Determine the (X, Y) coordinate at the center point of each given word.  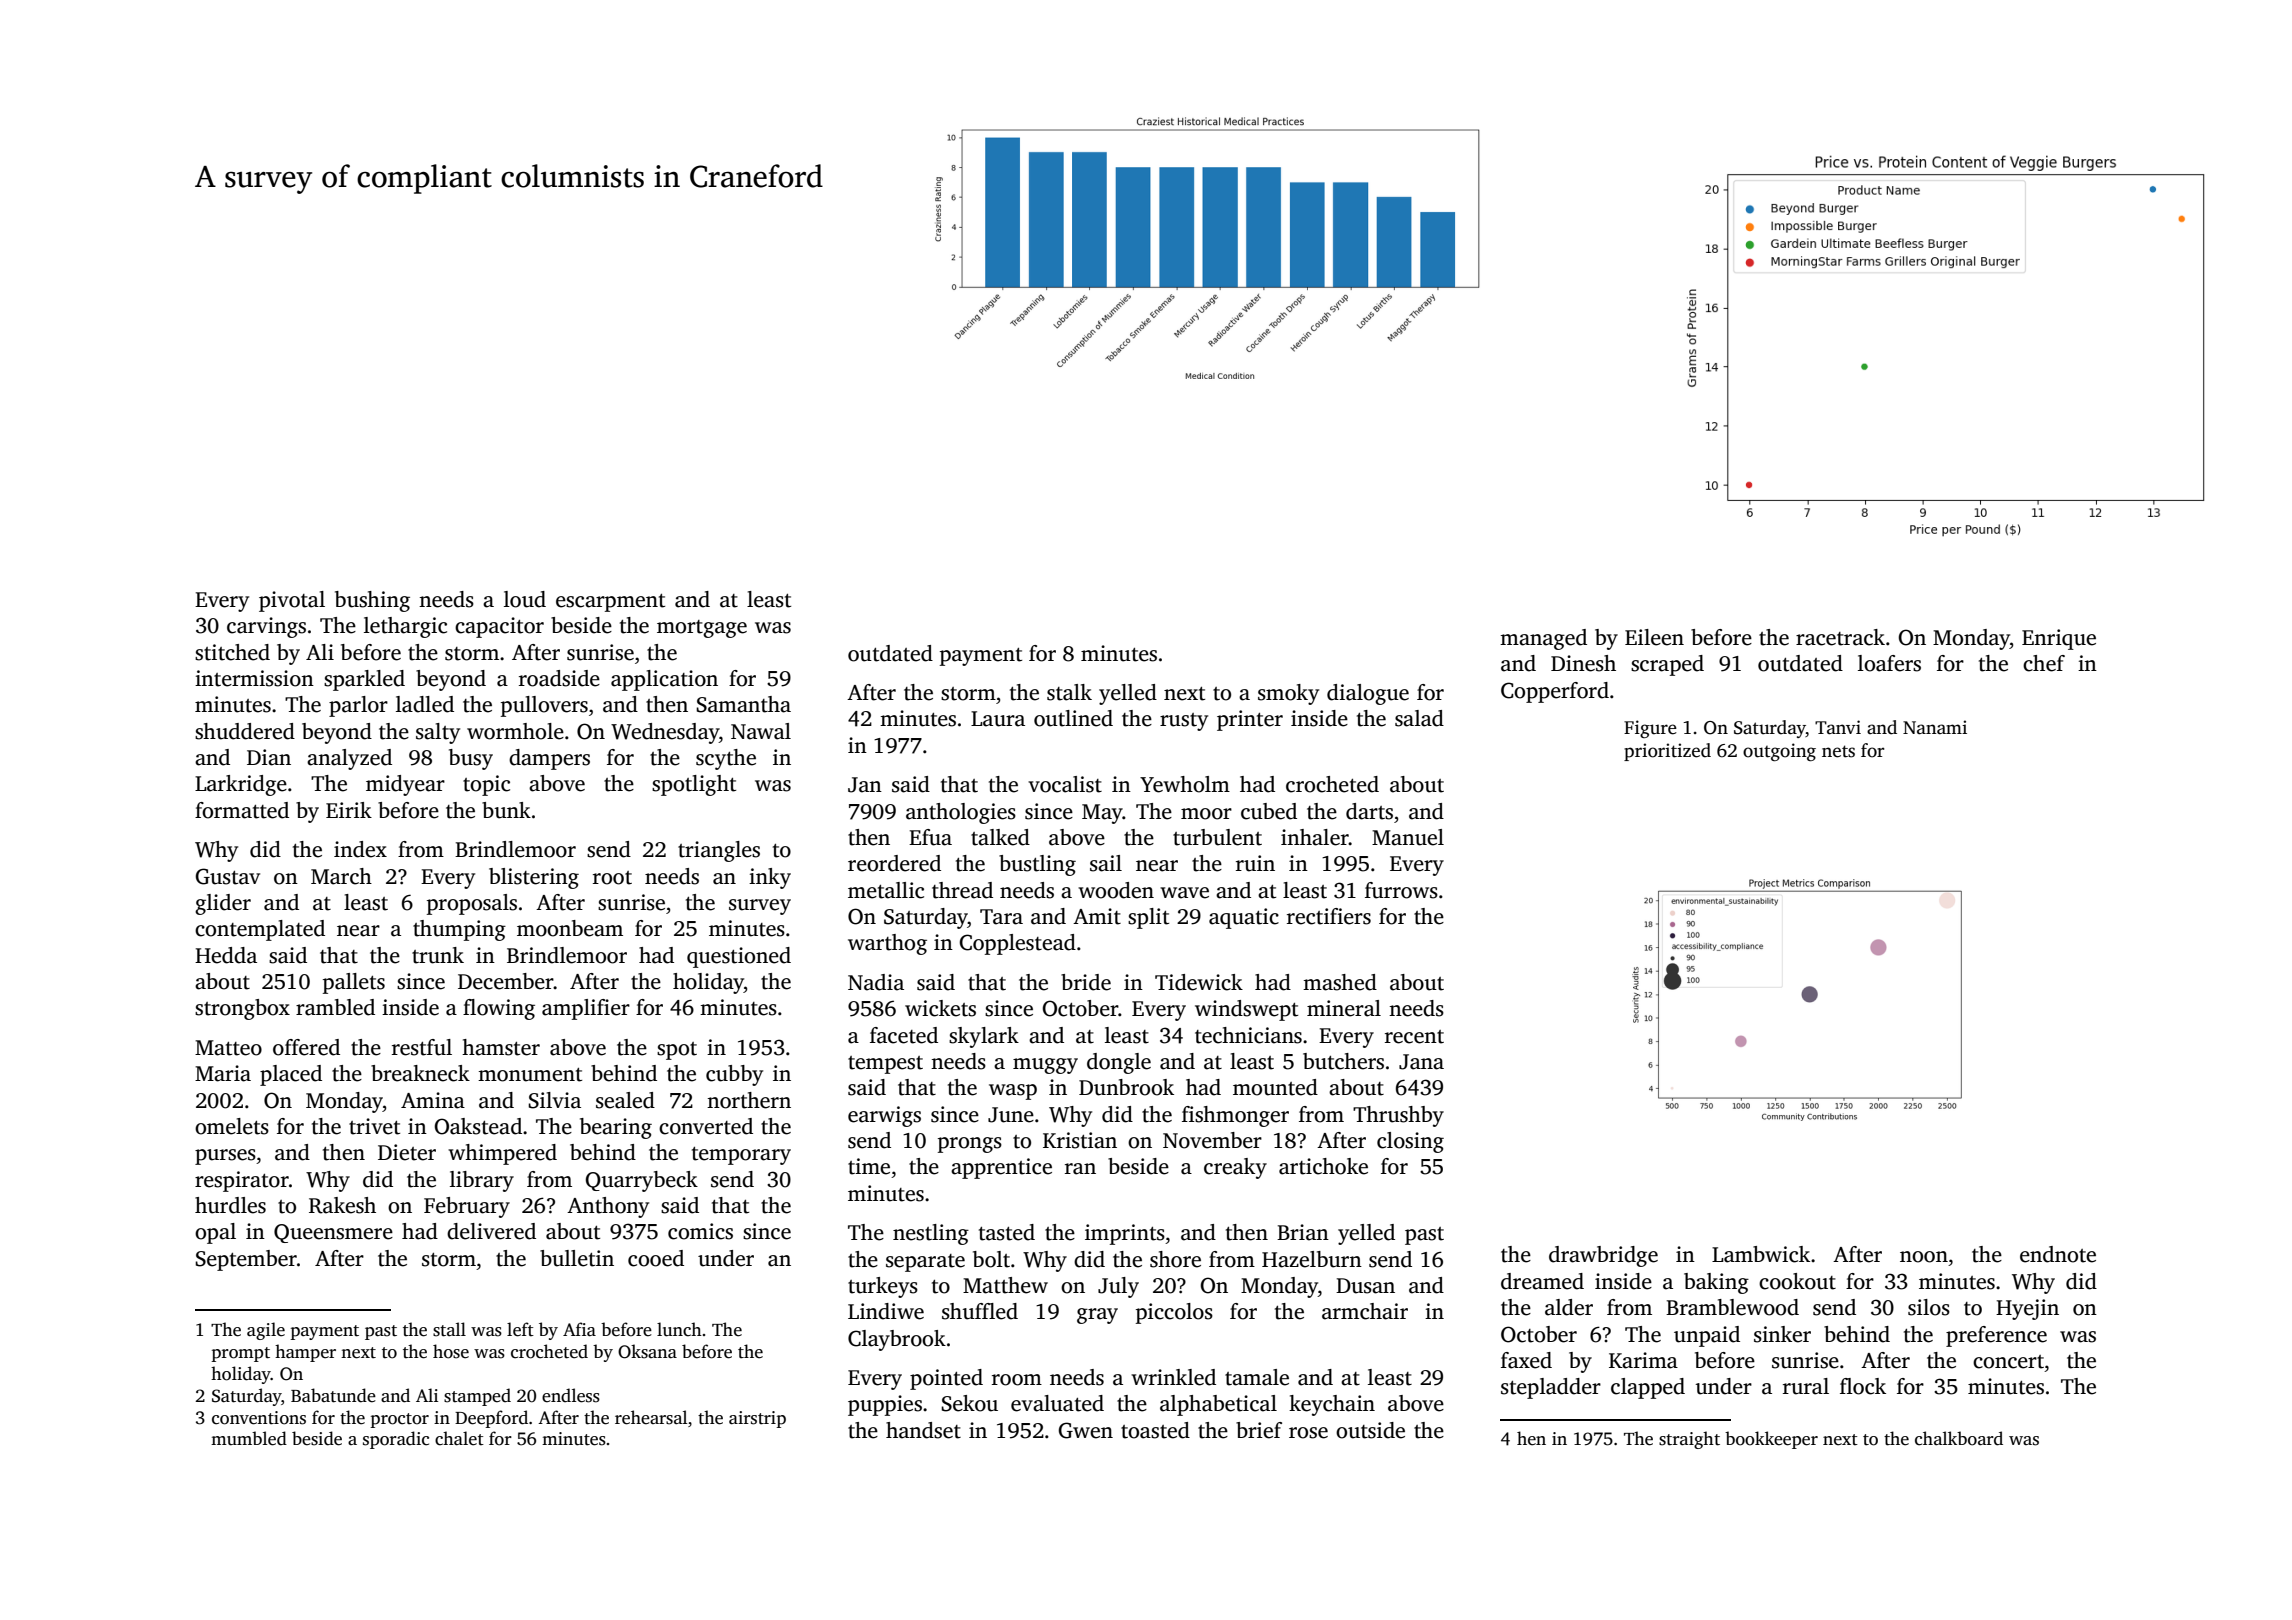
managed (1543, 639)
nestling (931, 1234)
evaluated (1057, 1403)
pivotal (292, 601)
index (360, 849)
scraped (1667, 665)
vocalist (1065, 784)
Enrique (2059, 639)
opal (215, 1233)
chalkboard (1959, 1438)
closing (1410, 1142)
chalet (459, 1438)
